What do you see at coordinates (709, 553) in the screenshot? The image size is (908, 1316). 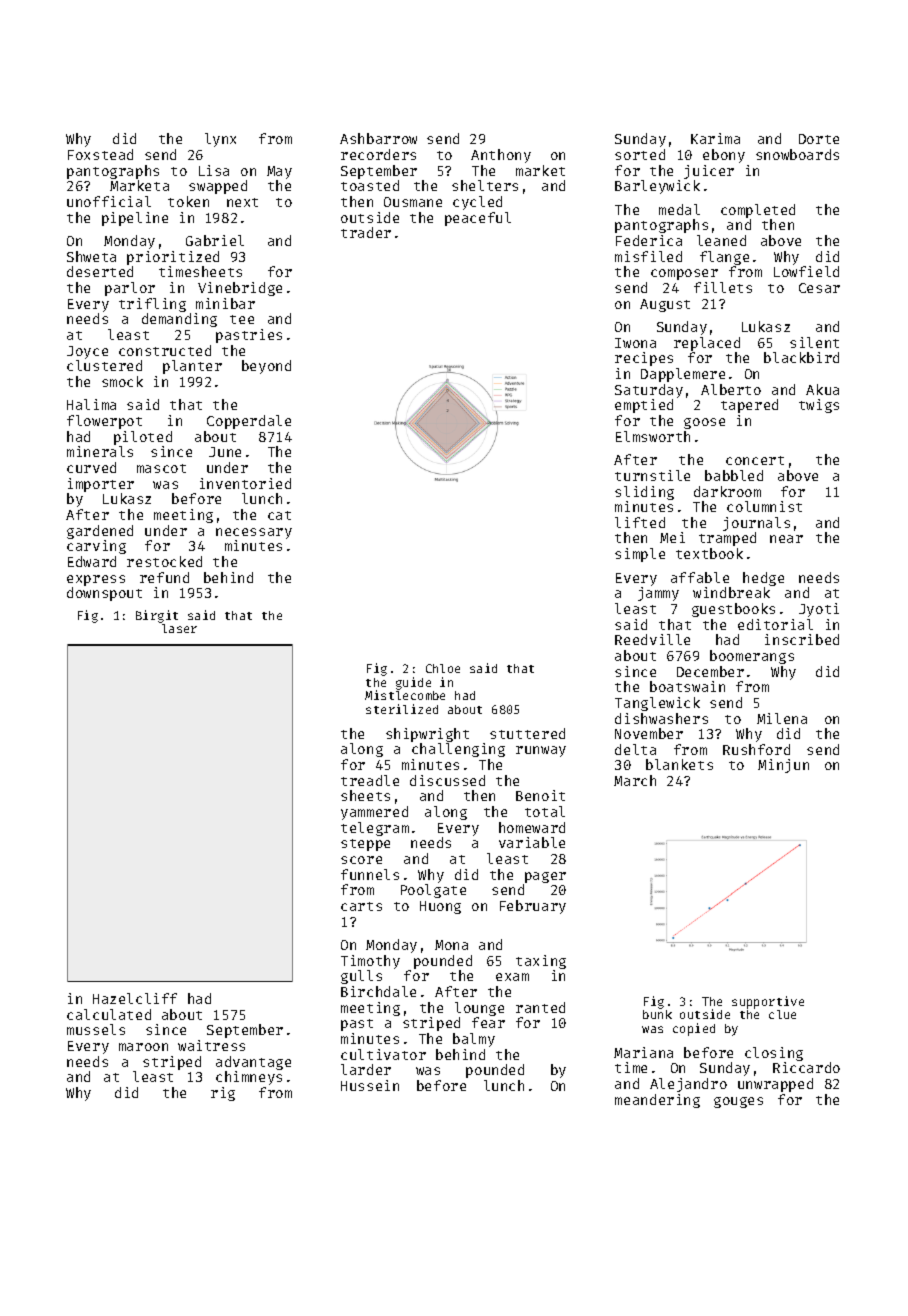 I see `textbook` at bounding box center [709, 553].
